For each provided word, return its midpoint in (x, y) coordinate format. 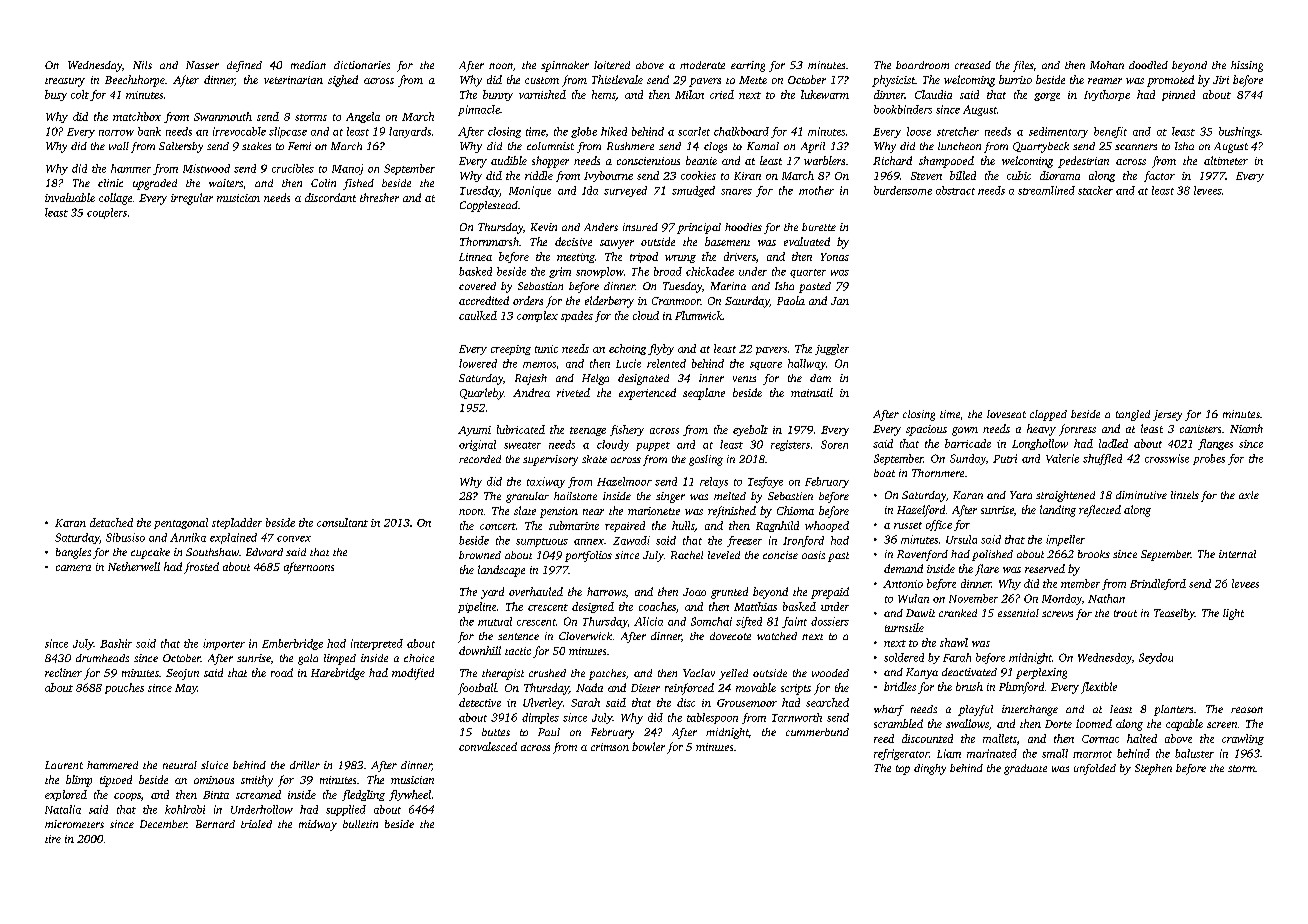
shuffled (1102, 459)
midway (318, 825)
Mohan (1107, 65)
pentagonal (181, 523)
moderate (702, 65)
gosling (706, 460)
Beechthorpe (135, 81)
